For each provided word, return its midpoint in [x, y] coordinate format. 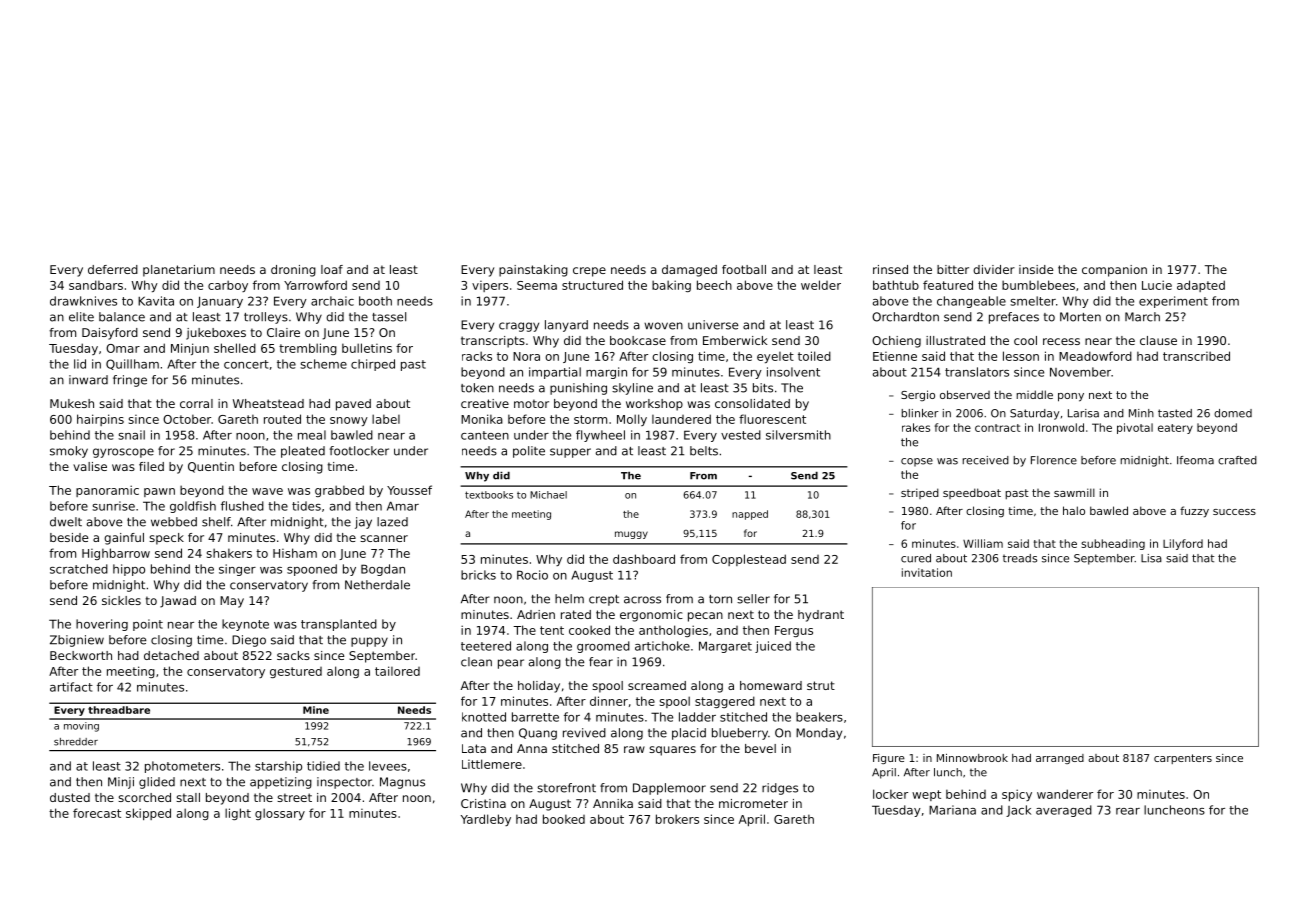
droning [293, 271]
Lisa [1151, 558]
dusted [70, 797]
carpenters [1183, 759]
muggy [631, 535]
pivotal [1135, 428]
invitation [927, 572]
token [477, 388]
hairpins [100, 420]
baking [671, 286]
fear [601, 662]
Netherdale [377, 585]
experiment [1173, 302]
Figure [889, 759]
